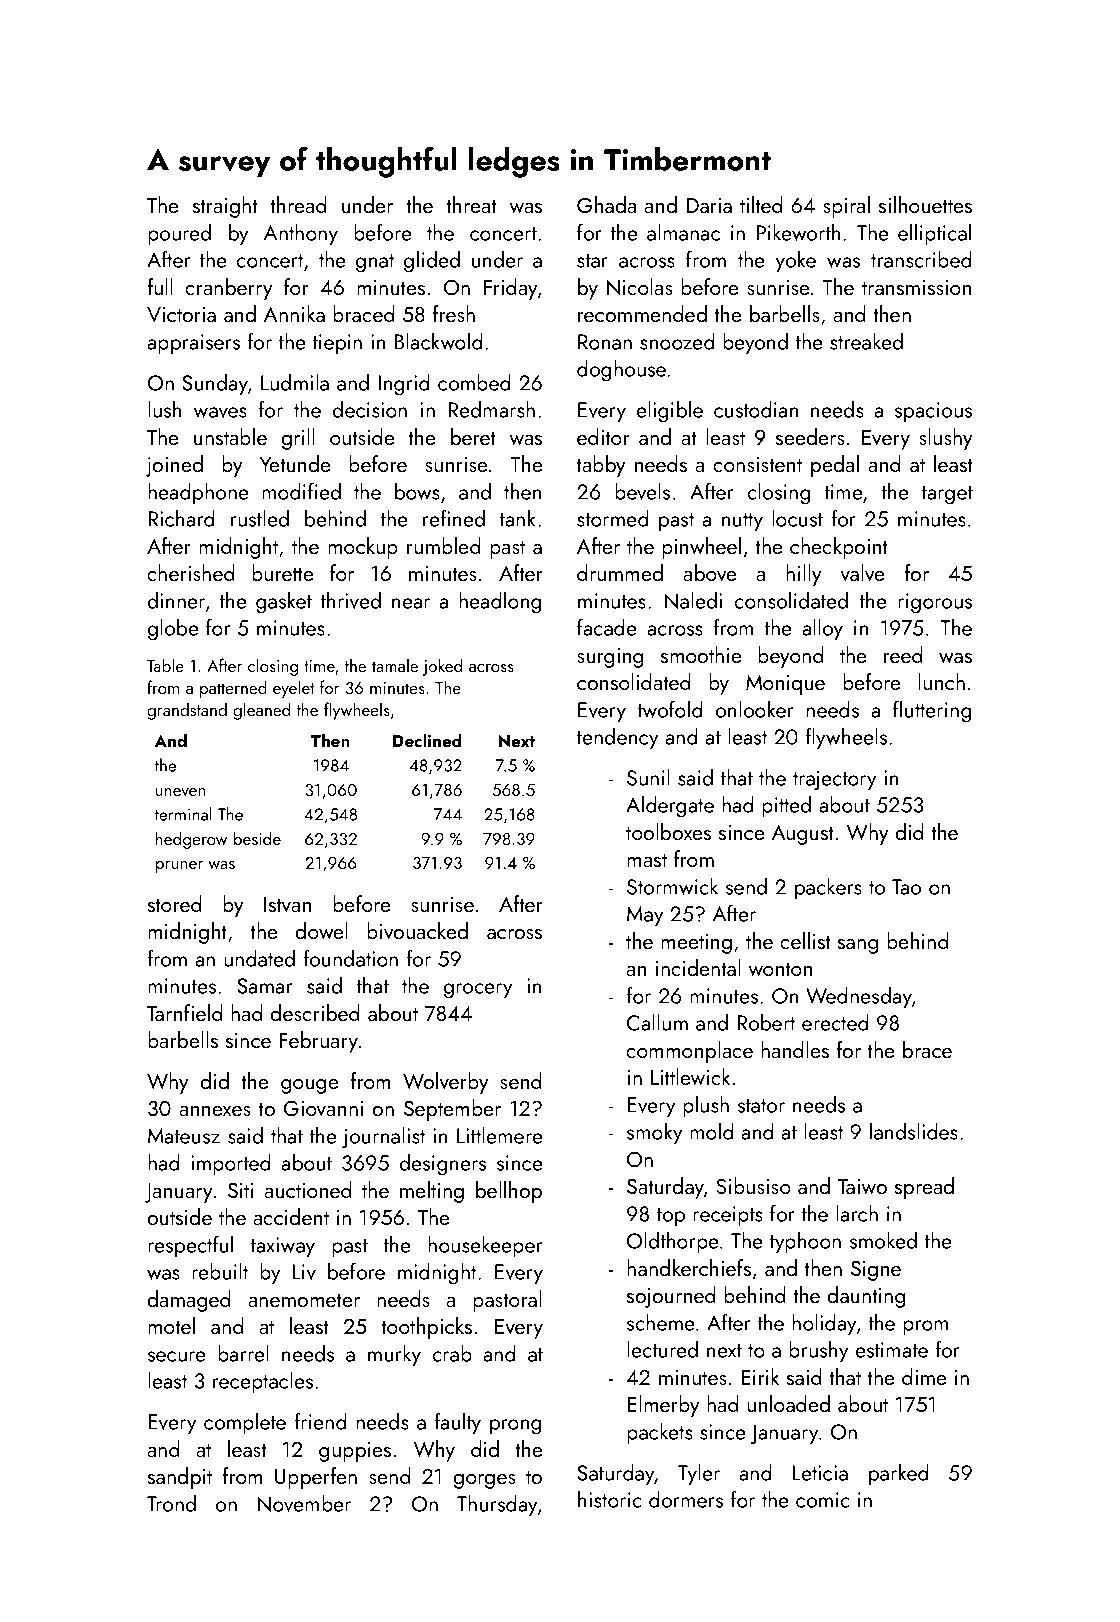 The image size is (1120, 1622). I want to click on sojourned, so click(671, 1297).
